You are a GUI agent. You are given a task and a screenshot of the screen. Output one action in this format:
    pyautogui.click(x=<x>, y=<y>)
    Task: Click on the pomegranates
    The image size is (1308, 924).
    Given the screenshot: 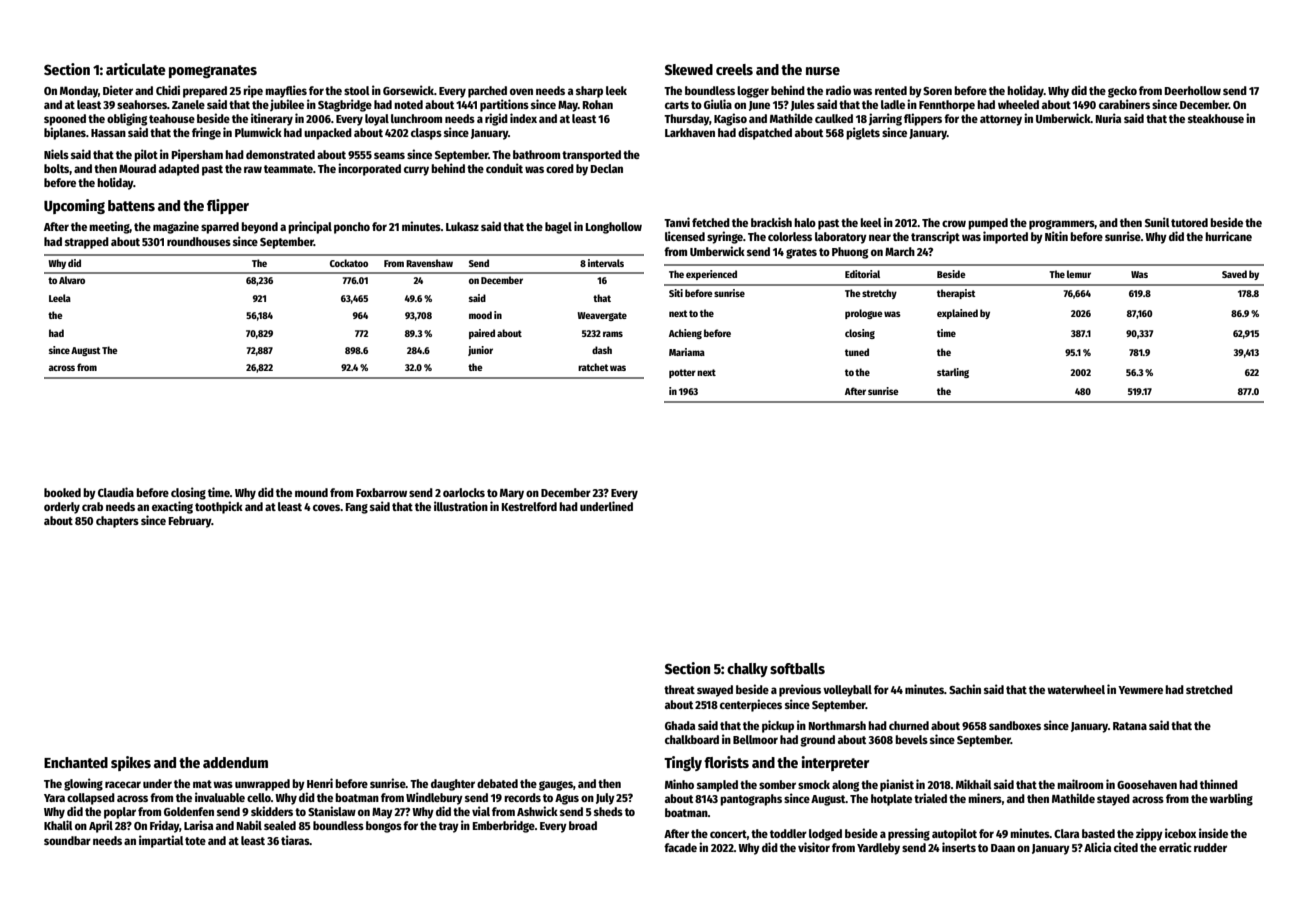 What is the action you would take?
    pyautogui.click(x=213, y=71)
